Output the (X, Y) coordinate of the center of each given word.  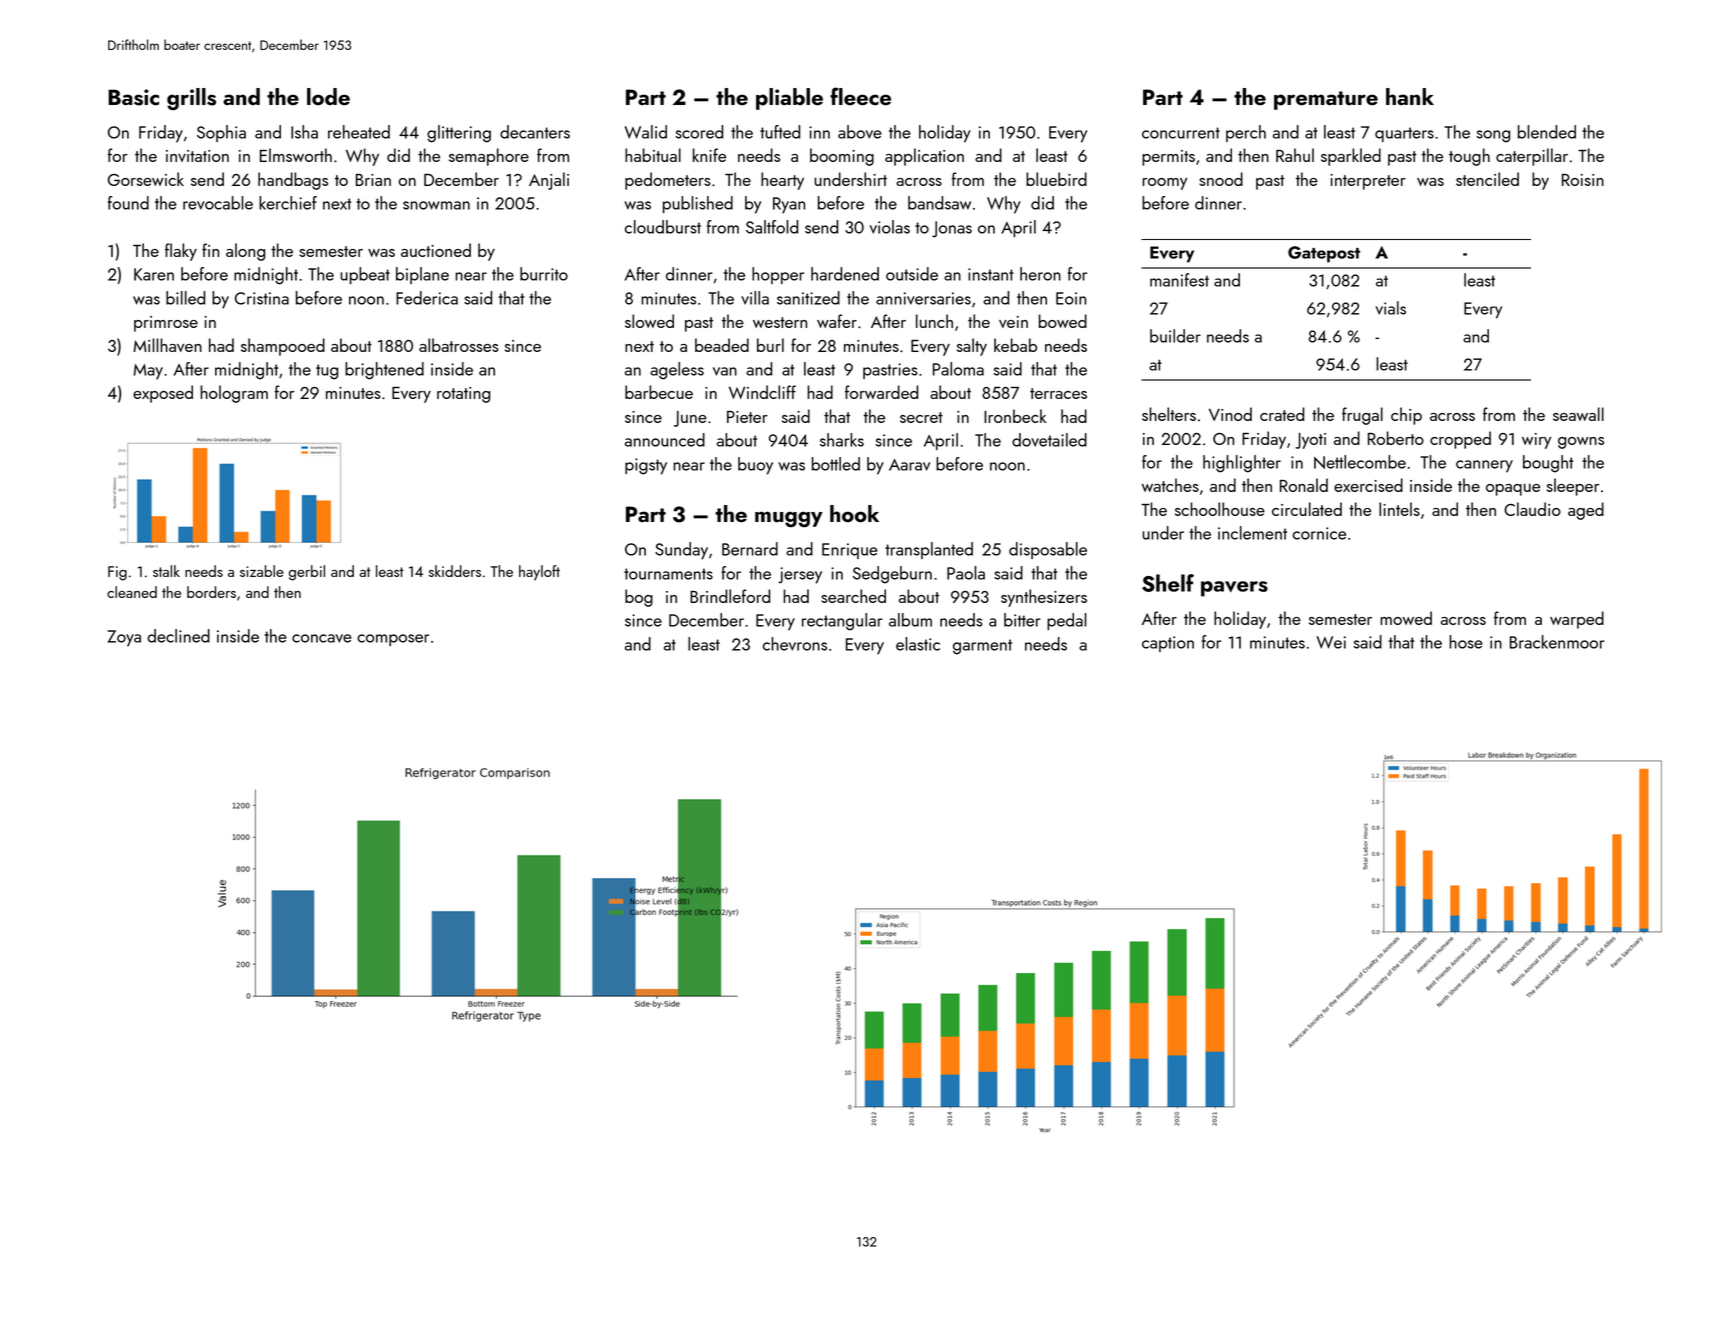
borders (211, 592)
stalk (166, 571)
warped (1577, 620)
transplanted (929, 550)
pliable (789, 99)
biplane (422, 275)
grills (191, 99)
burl (770, 345)
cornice (1319, 533)
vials (1391, 308)
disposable (1048, 550)
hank (1410, 96)
